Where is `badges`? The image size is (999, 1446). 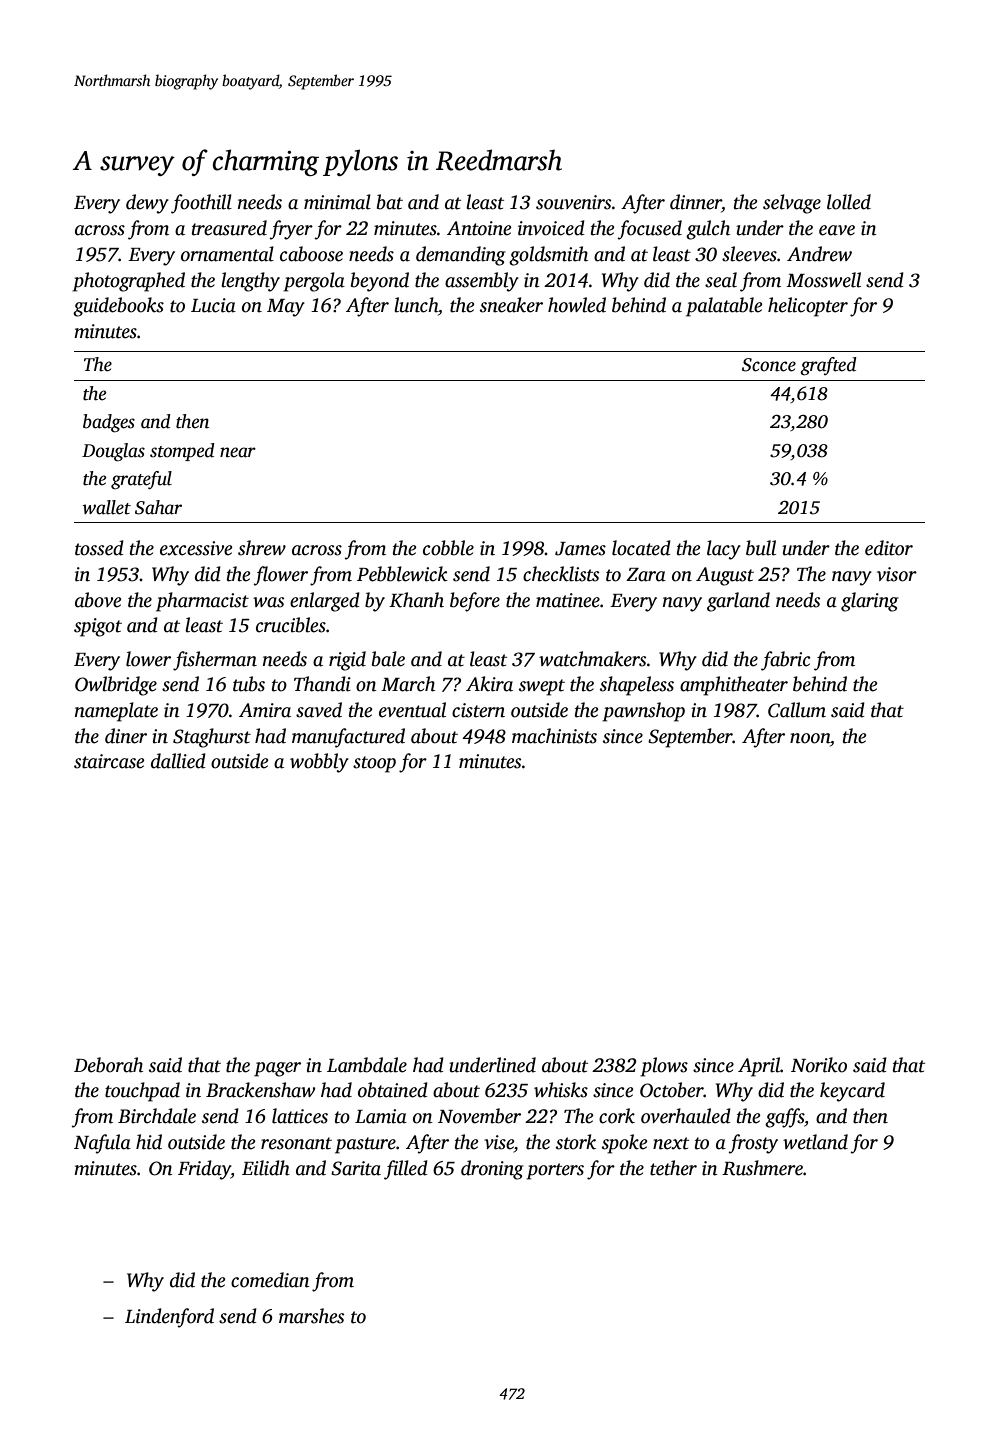 badges is located at coordinates (109, 423).
